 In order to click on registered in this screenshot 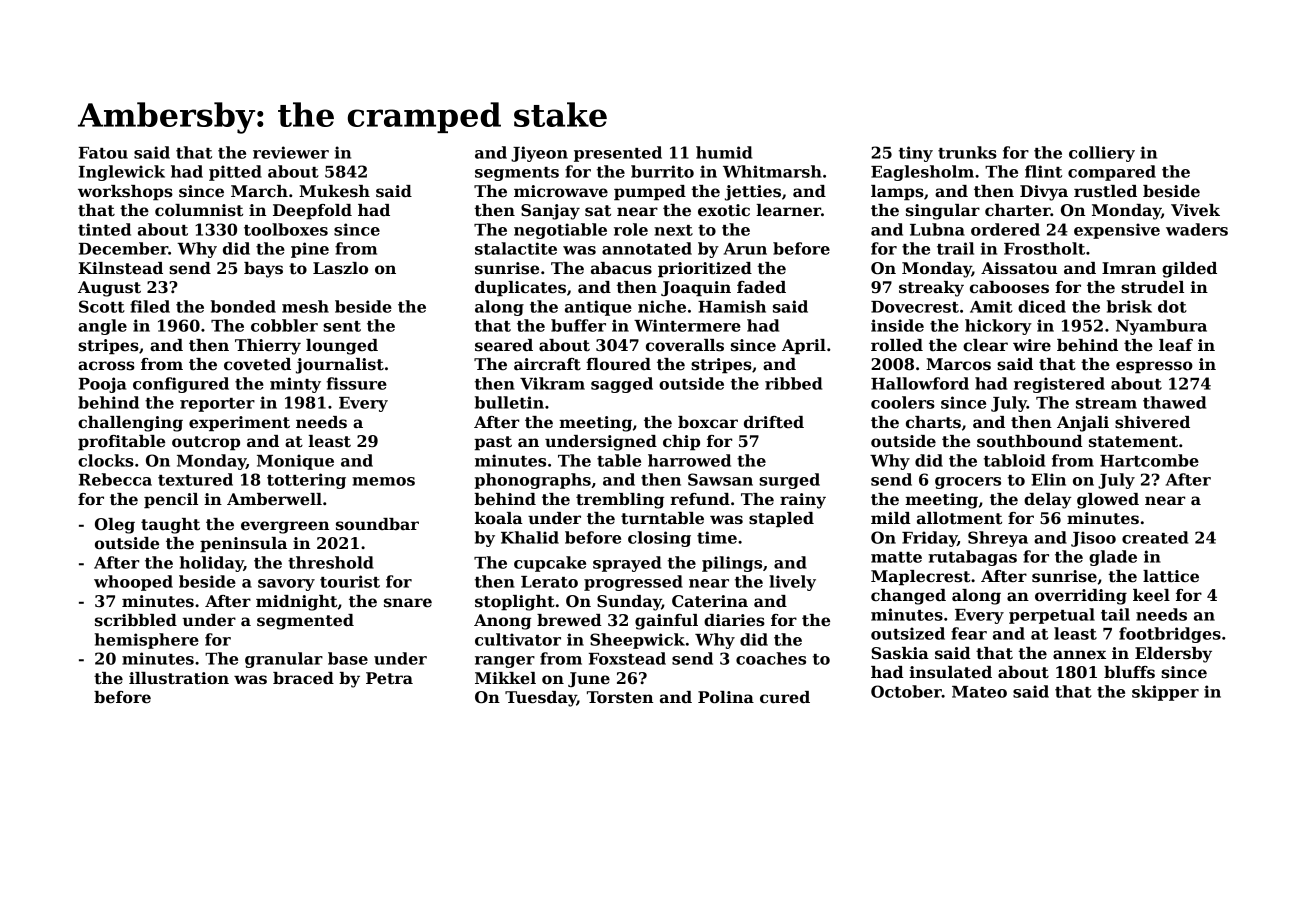, I will do `click(1059, 385)`.
